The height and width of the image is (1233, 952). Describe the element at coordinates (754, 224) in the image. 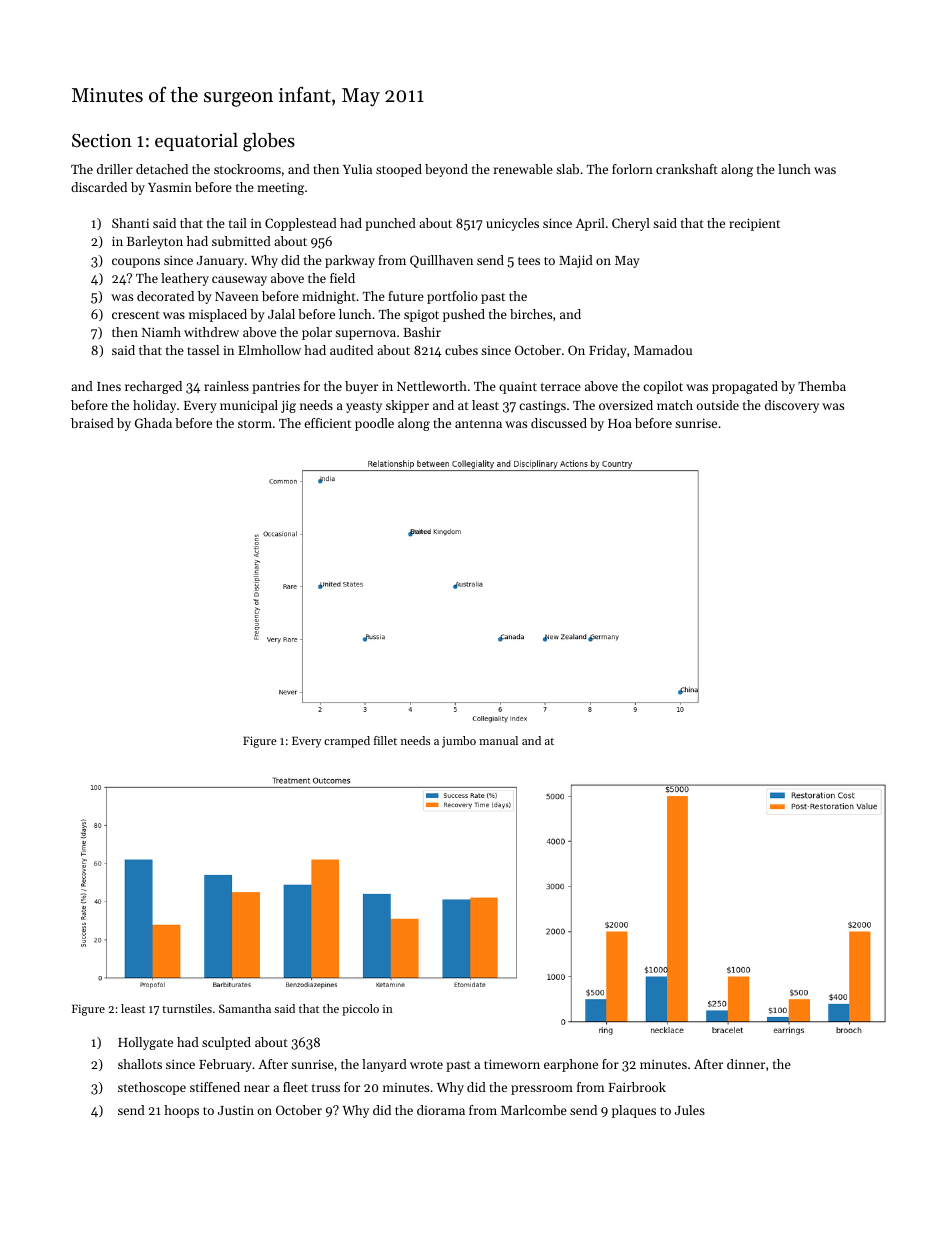

I see `recipient` at that location.
